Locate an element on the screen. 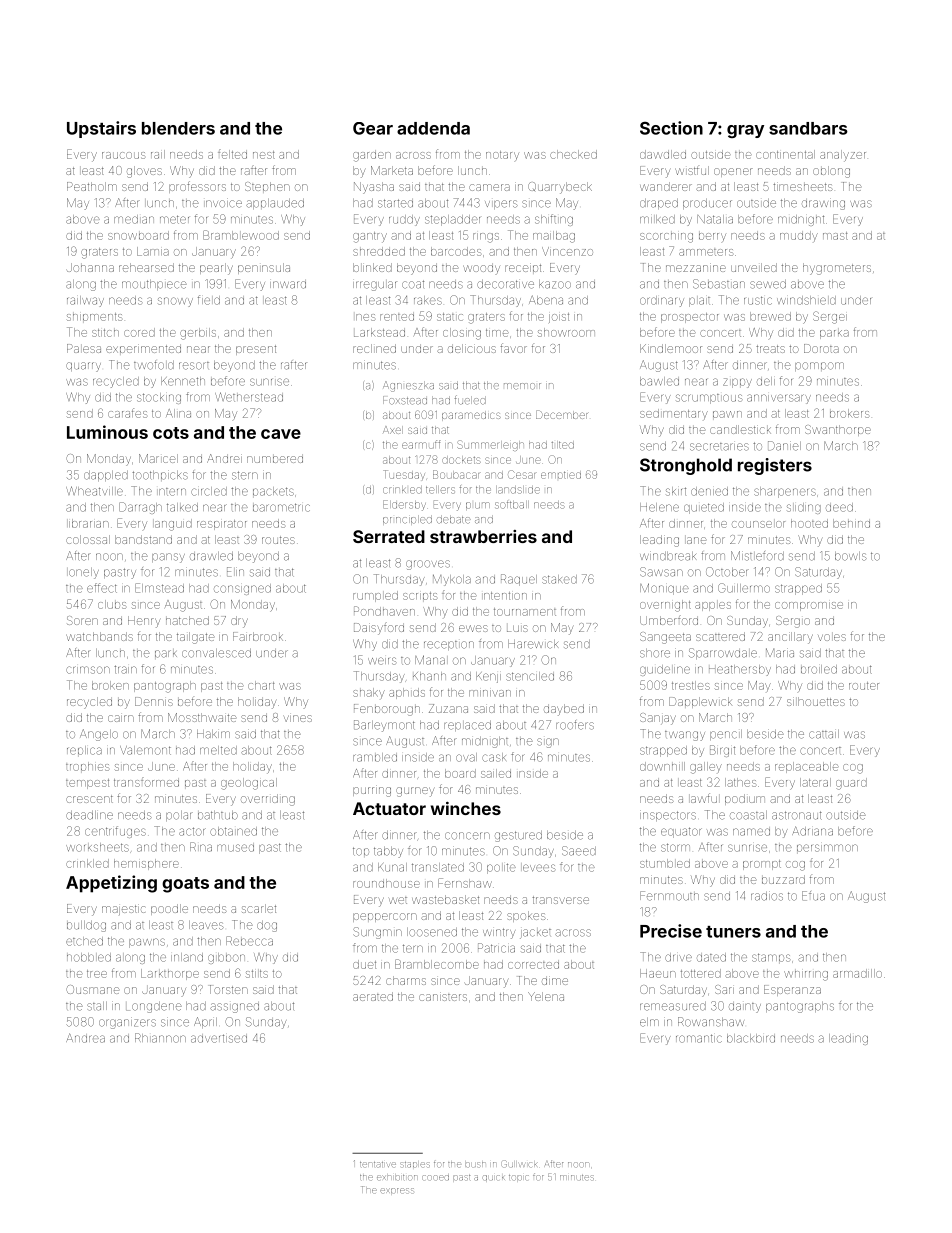  fueled is located at coordinates (470, 400).
